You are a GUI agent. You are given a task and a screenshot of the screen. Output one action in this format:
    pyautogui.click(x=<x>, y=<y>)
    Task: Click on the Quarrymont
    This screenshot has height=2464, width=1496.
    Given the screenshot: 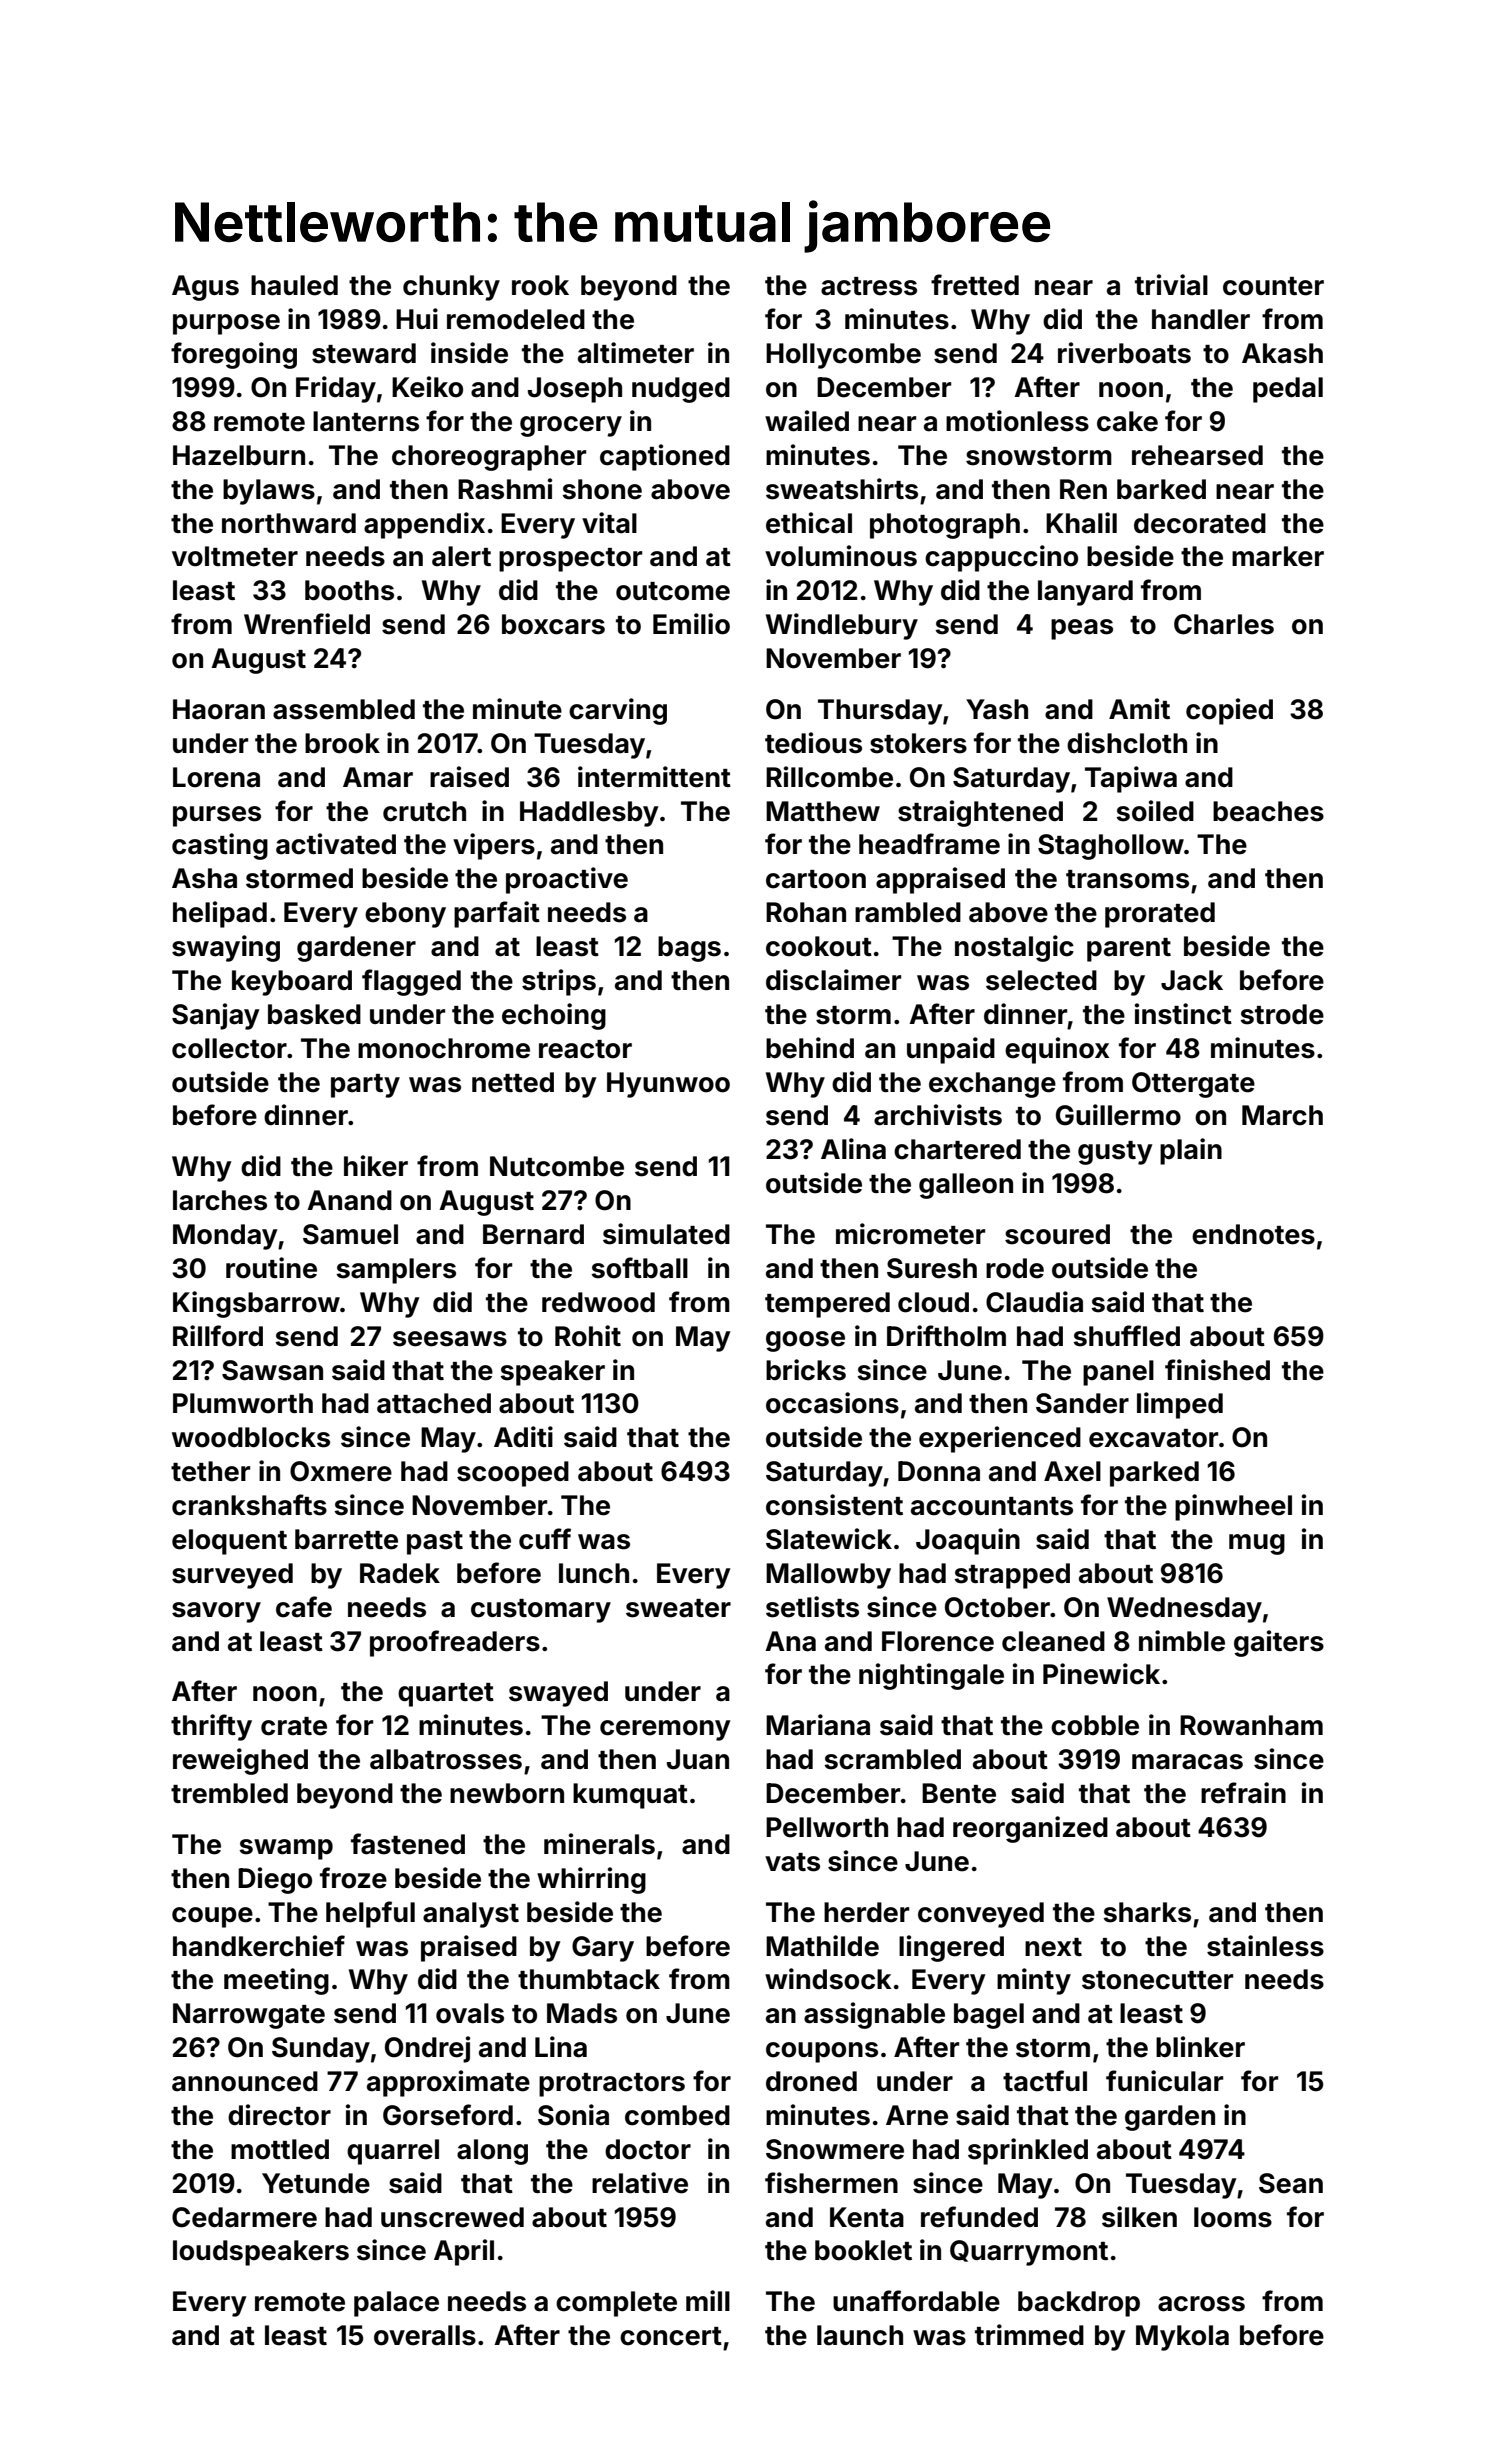 What is the action you would take?
    pyautogui.click(x=1029, y=2253)
